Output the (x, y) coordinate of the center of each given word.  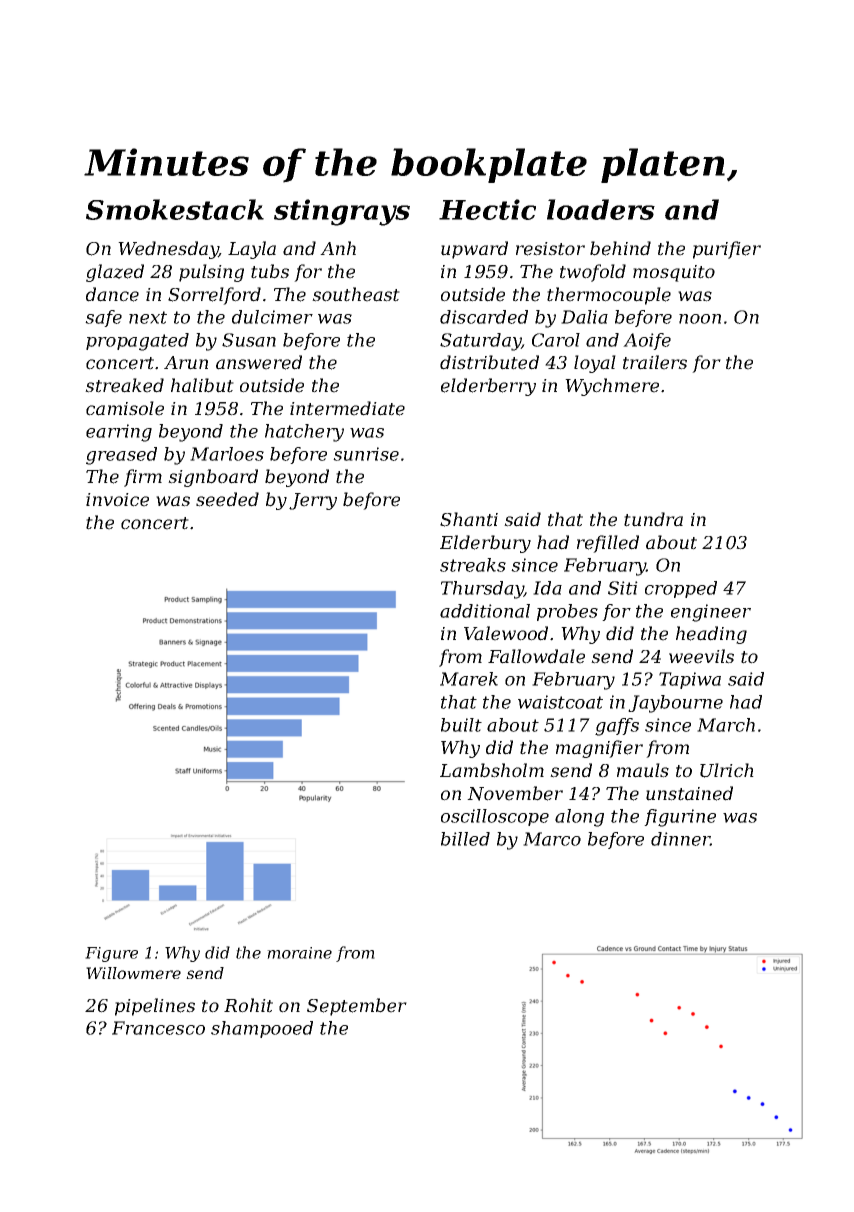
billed (465, 839)
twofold (593, 273)
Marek (469, 679)
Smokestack (175, 209)
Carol (556, 340)
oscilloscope (495, 817)
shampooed (262, 1029)
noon (700, 319)
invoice (117, 500)
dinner (681, 839)
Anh (338, 248)
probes (567, 612)
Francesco (158, 1028)
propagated (137, 342)
